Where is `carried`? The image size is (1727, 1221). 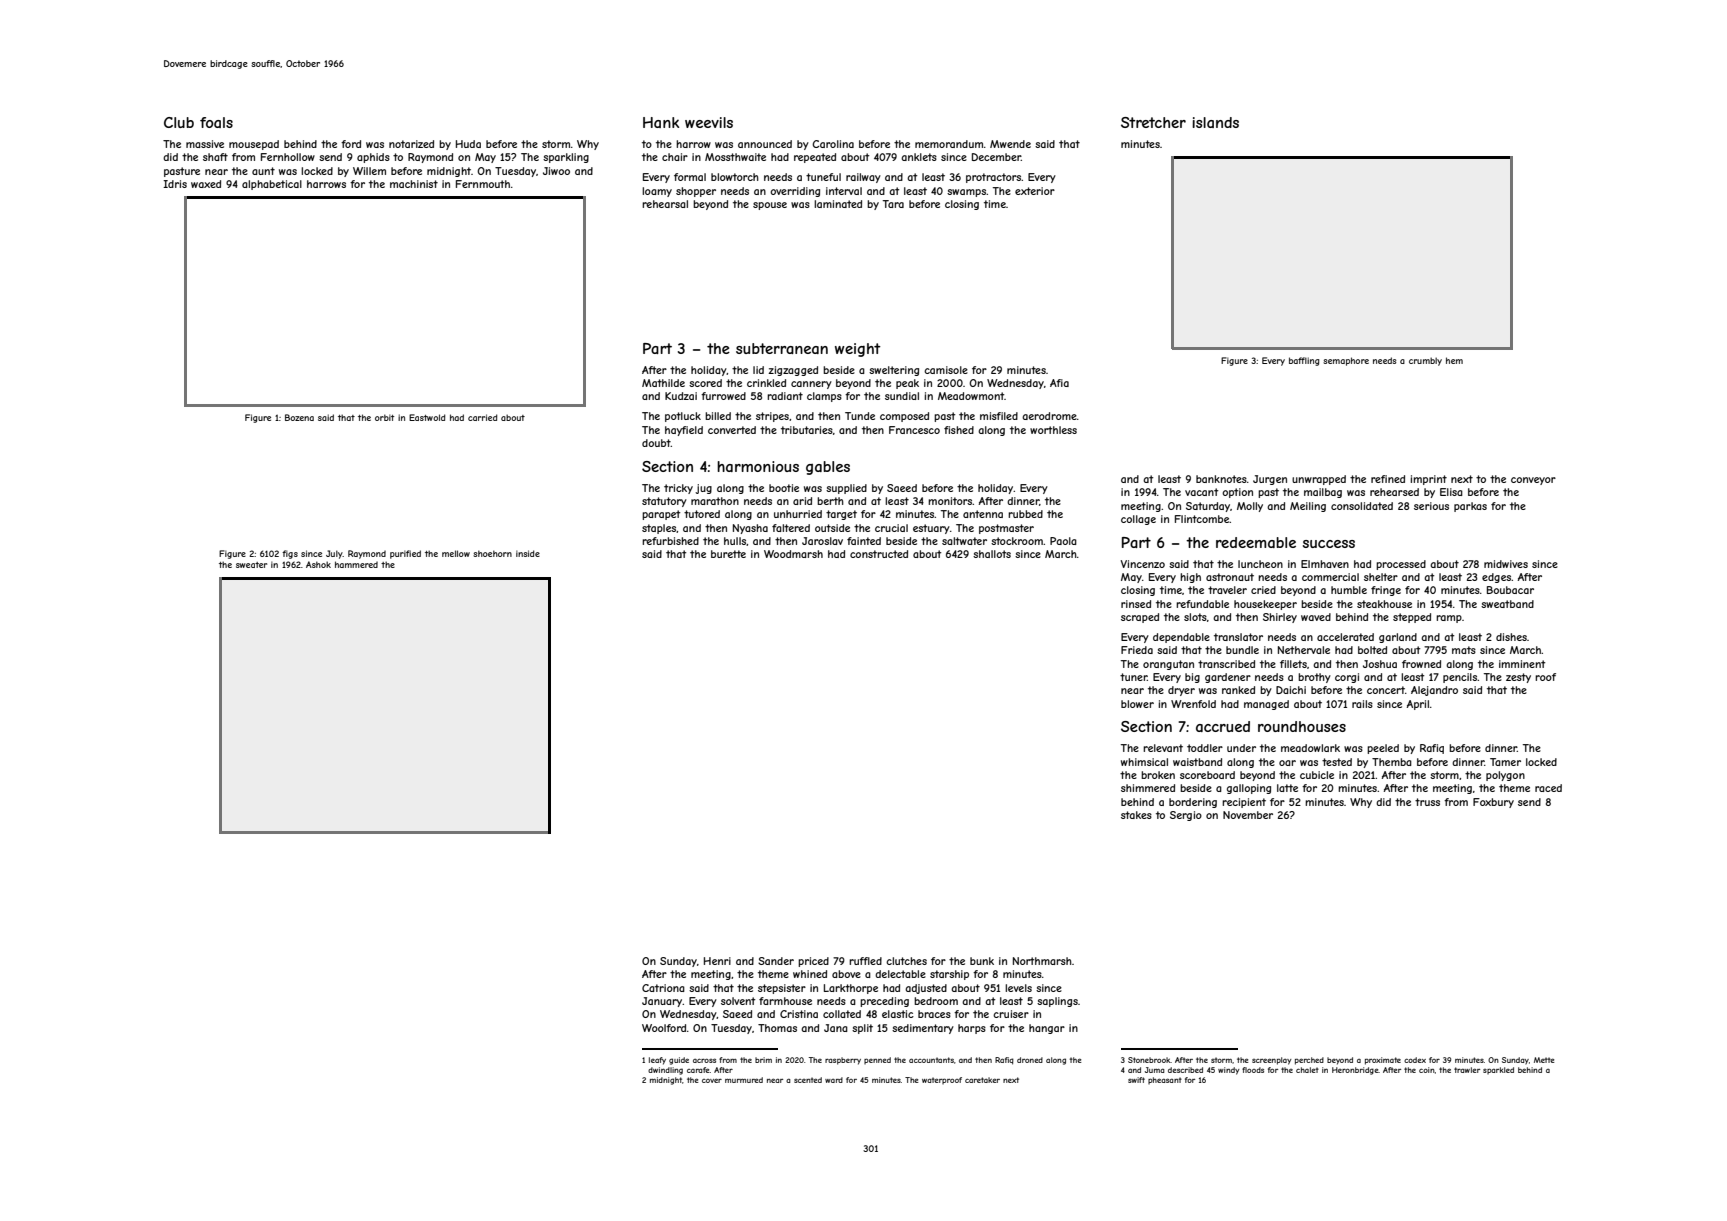 carried is located at coordinates (483, 417).
